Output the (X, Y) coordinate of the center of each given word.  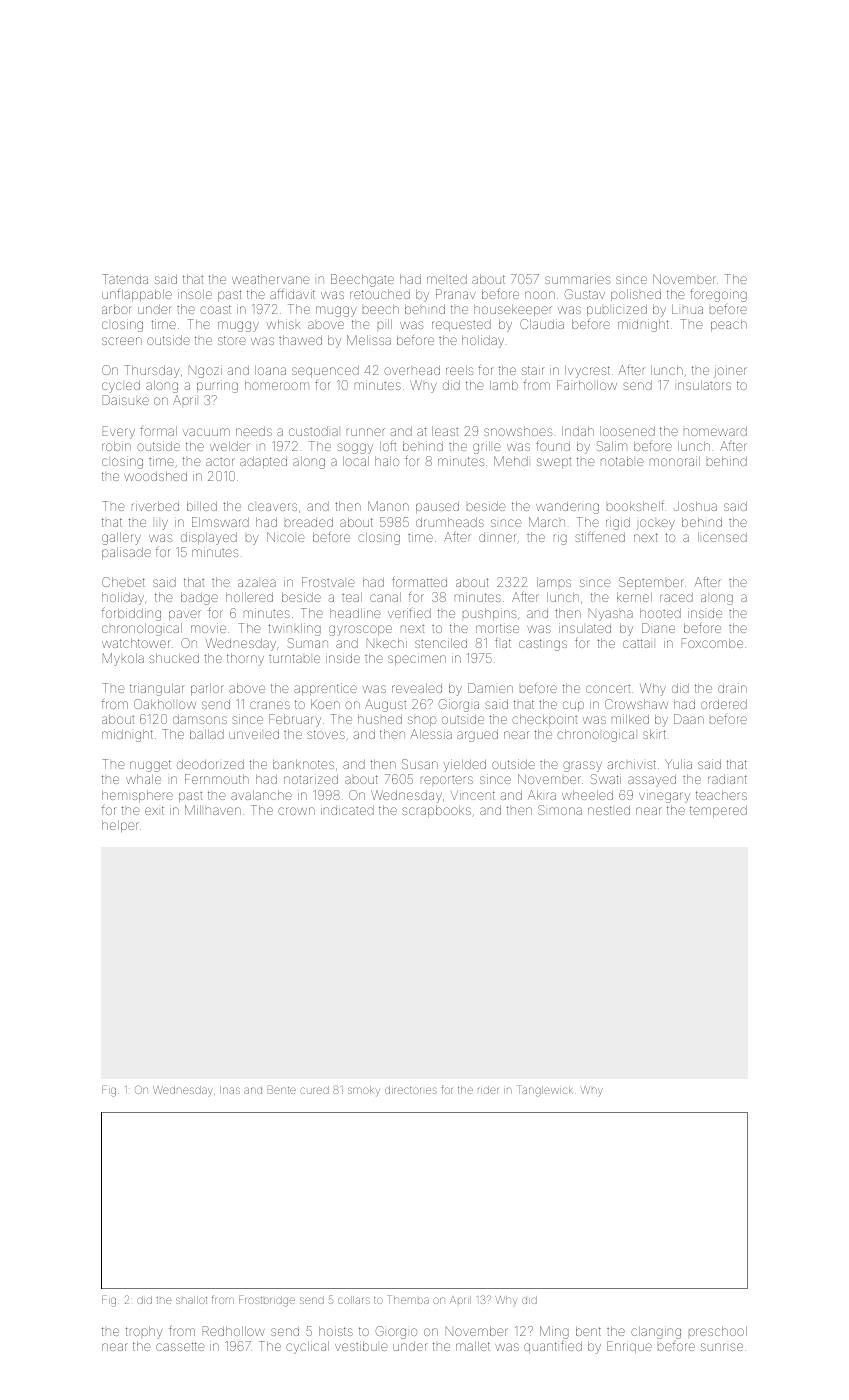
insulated (585, 628)
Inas (230, 1090)
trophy (144, 1332)
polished (636, 295)
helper (120, 826)
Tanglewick (545, 1091)
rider (488, 1090)
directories (411, 1090)
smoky (364, 1091)
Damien (490, 688)
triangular (156, 689)
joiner (730, 371)
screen (122, 341)
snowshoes (518, 431)
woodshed (155, 476)
